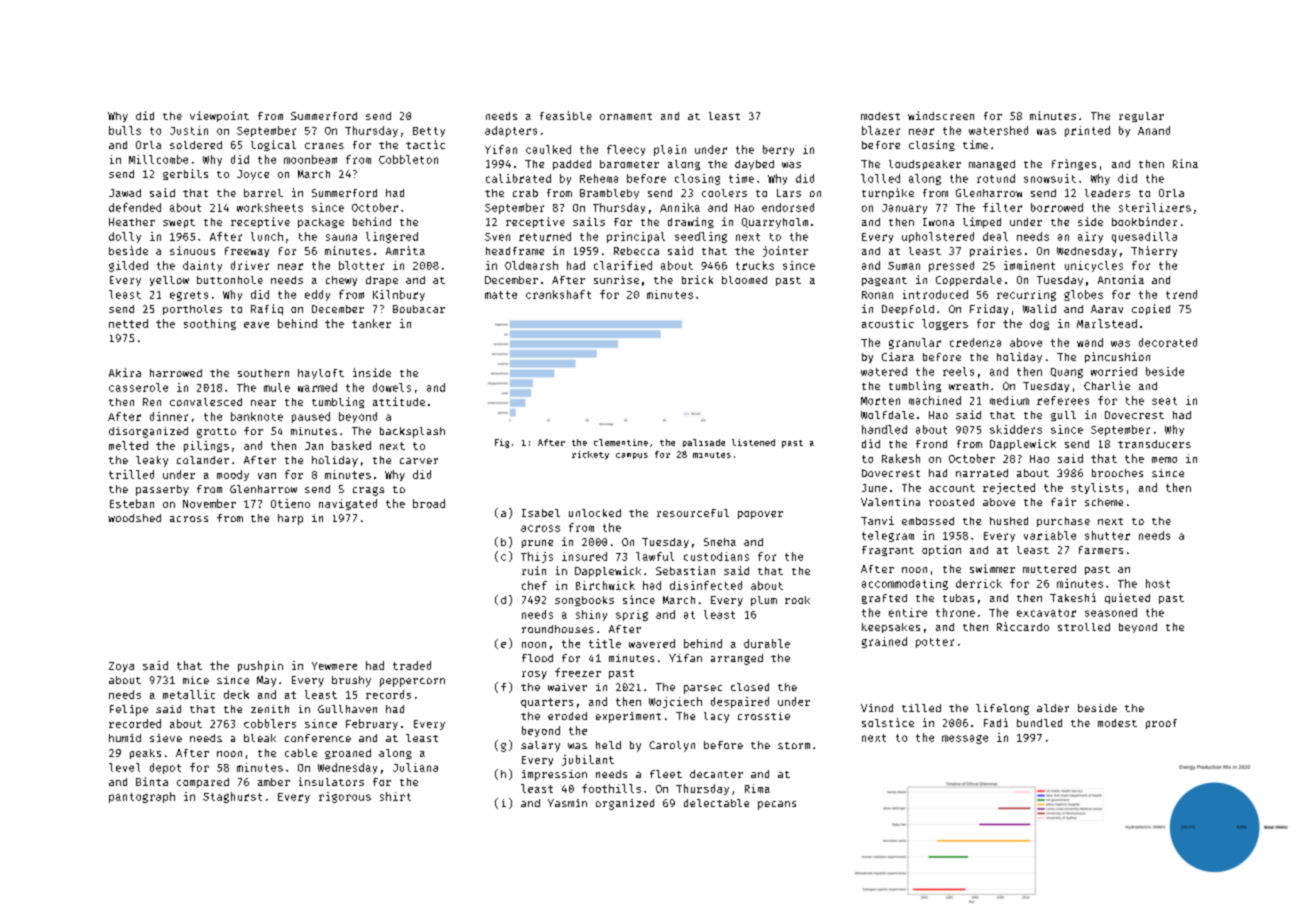  Describe the element at coordinates (965, 739) in the document. I see `message` at that location.
